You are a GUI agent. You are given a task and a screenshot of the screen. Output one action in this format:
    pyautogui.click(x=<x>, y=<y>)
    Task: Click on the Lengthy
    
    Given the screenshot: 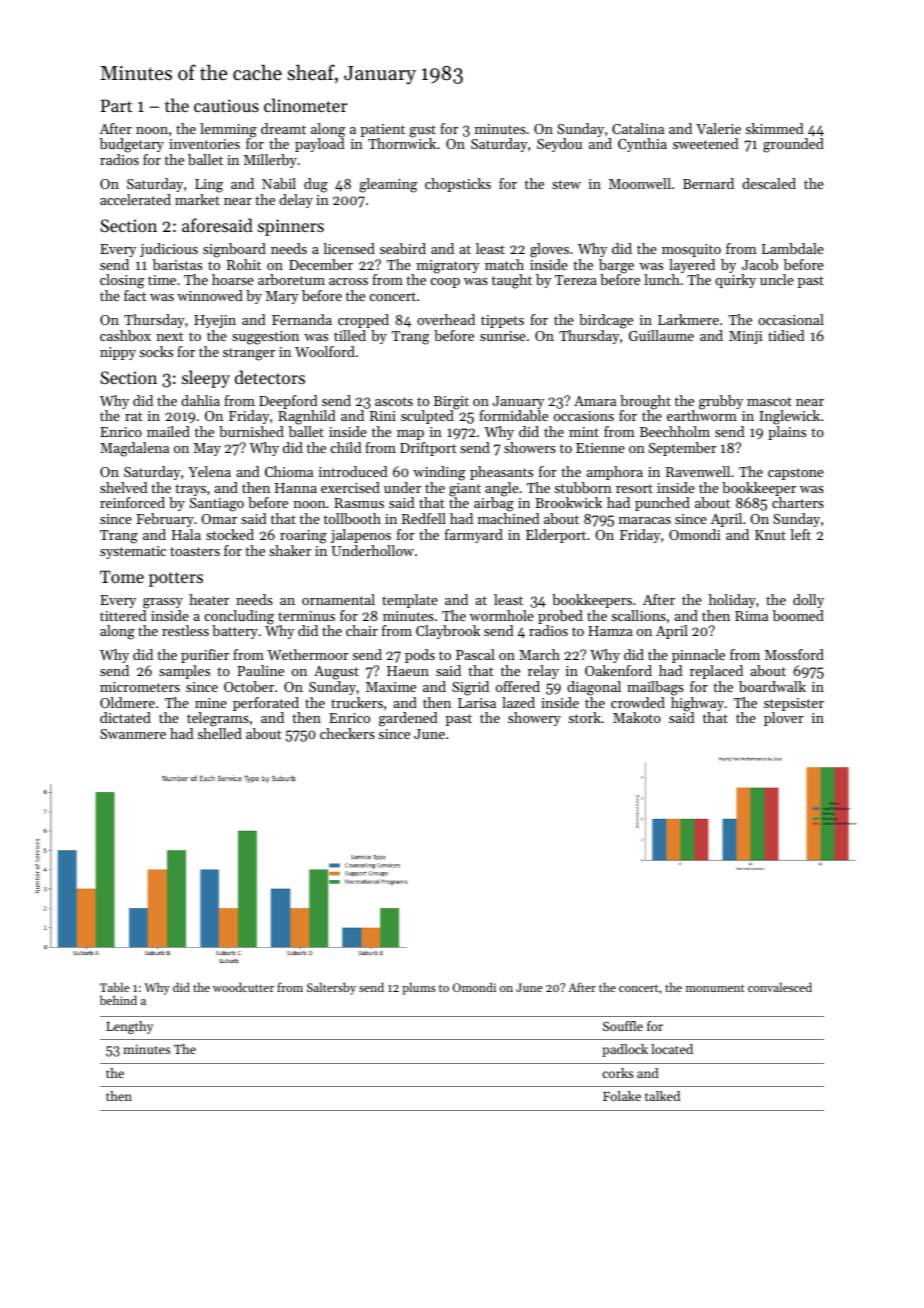 What is the action you would take?
    pyautogui.click(x=129, y=1027)
